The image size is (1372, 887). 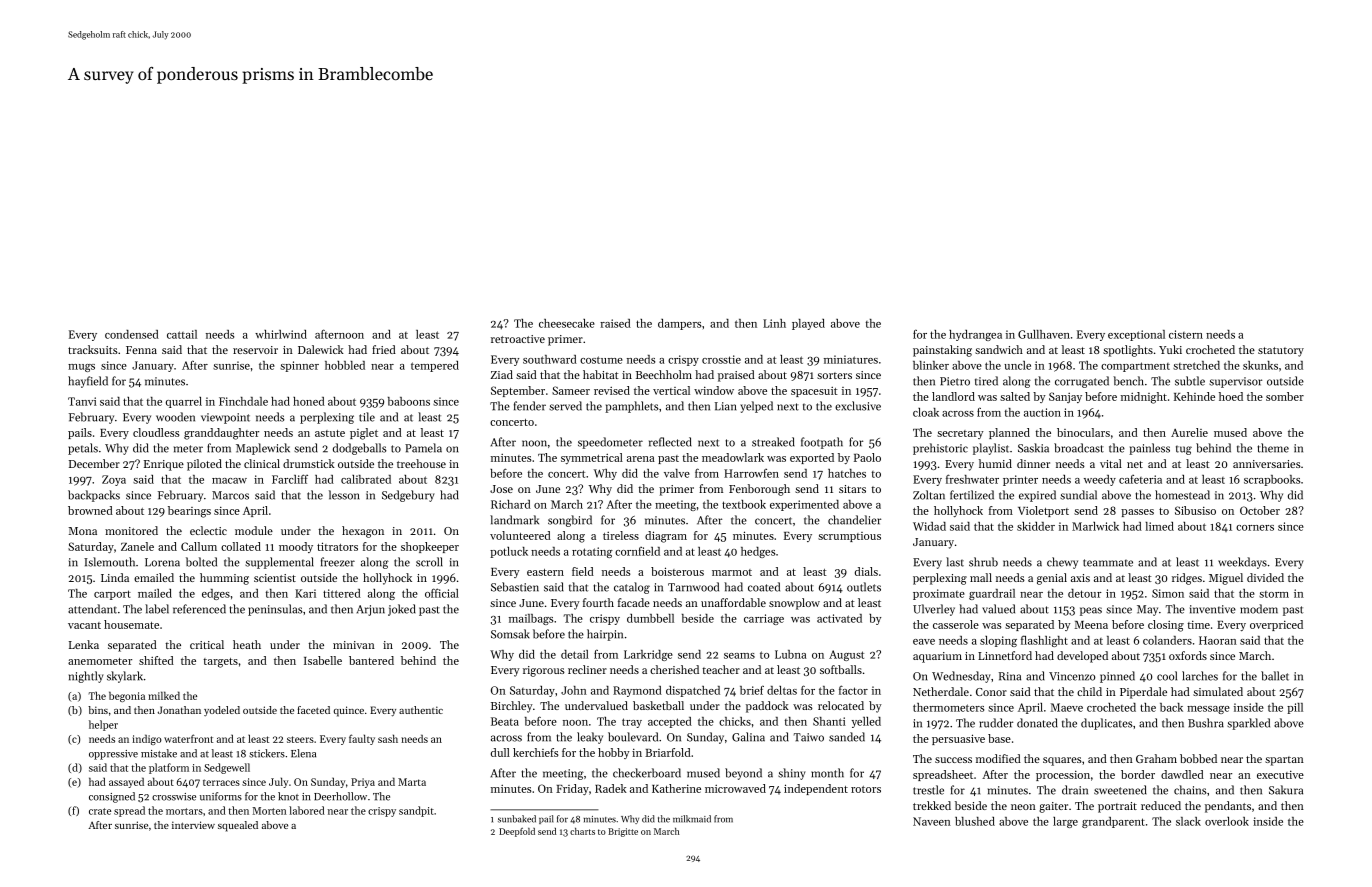 I want to click on Linh, so click(x=774, y=323).
